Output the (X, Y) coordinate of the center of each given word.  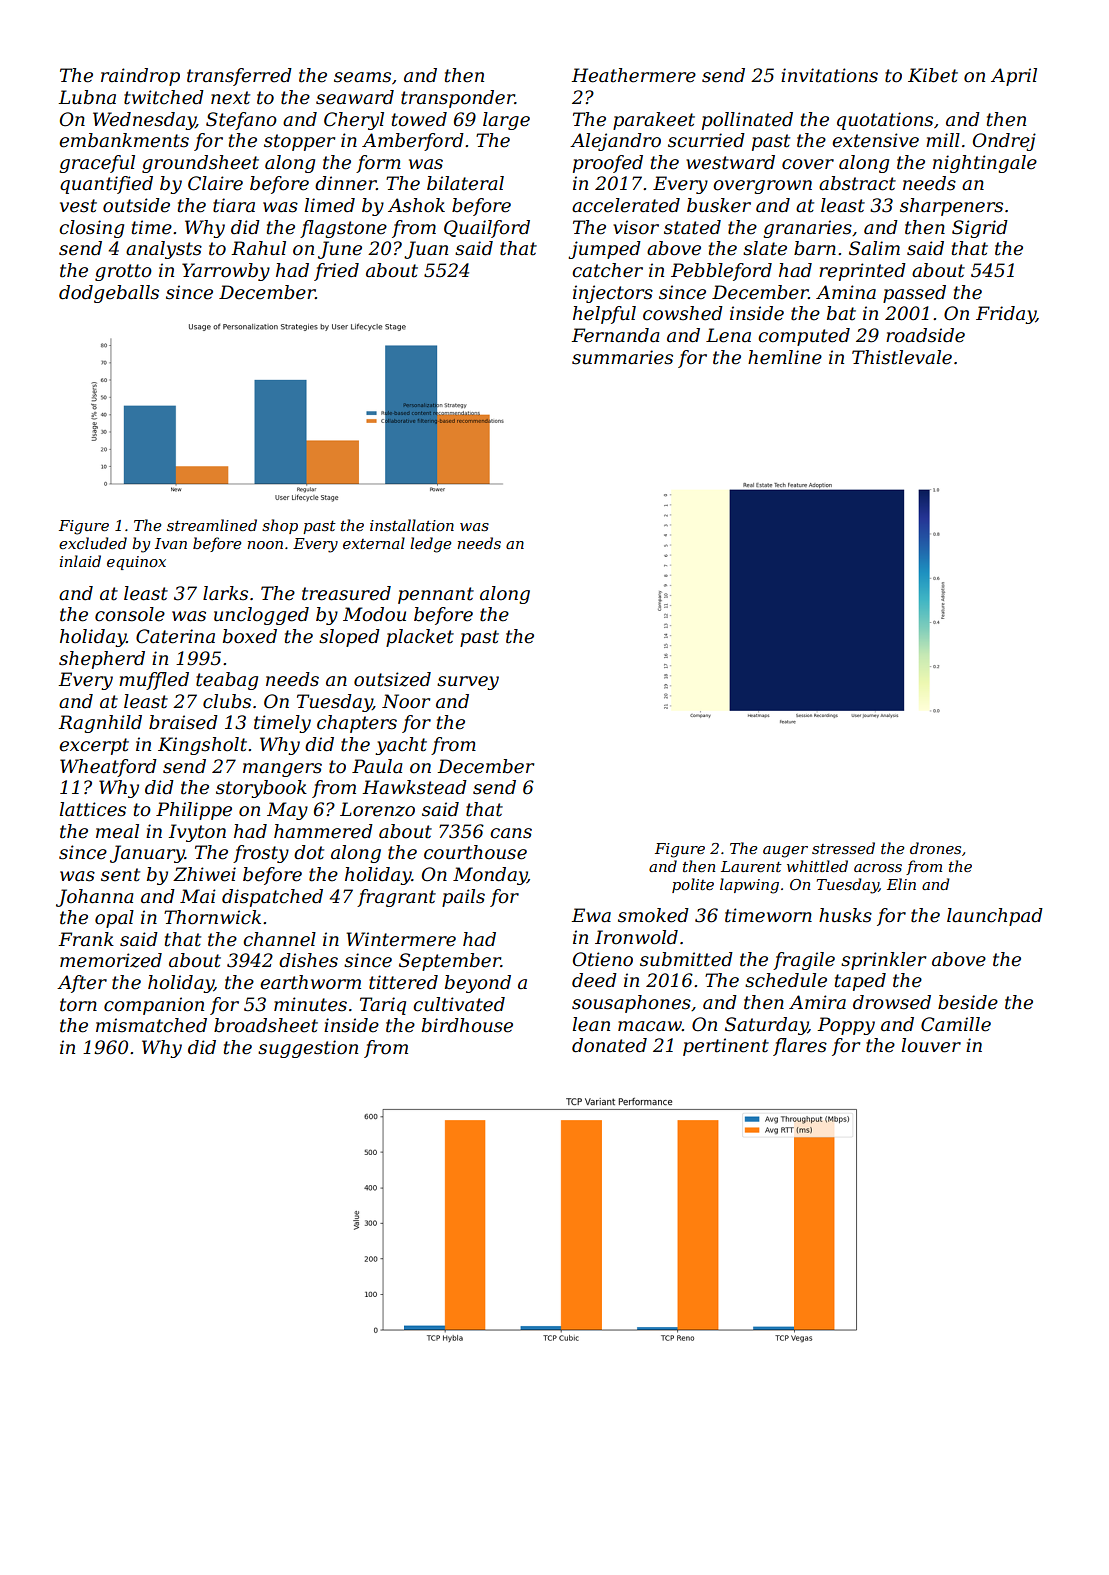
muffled (154, 681)
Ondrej (1004, 142)
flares (800, 1047)
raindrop (140, 77)
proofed (608, 164)
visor (636, 227)
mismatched (151, 1025)
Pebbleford (721, 272)
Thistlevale (902, 357)
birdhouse (467, 1025)
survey (468, 683)
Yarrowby (226, 272)
